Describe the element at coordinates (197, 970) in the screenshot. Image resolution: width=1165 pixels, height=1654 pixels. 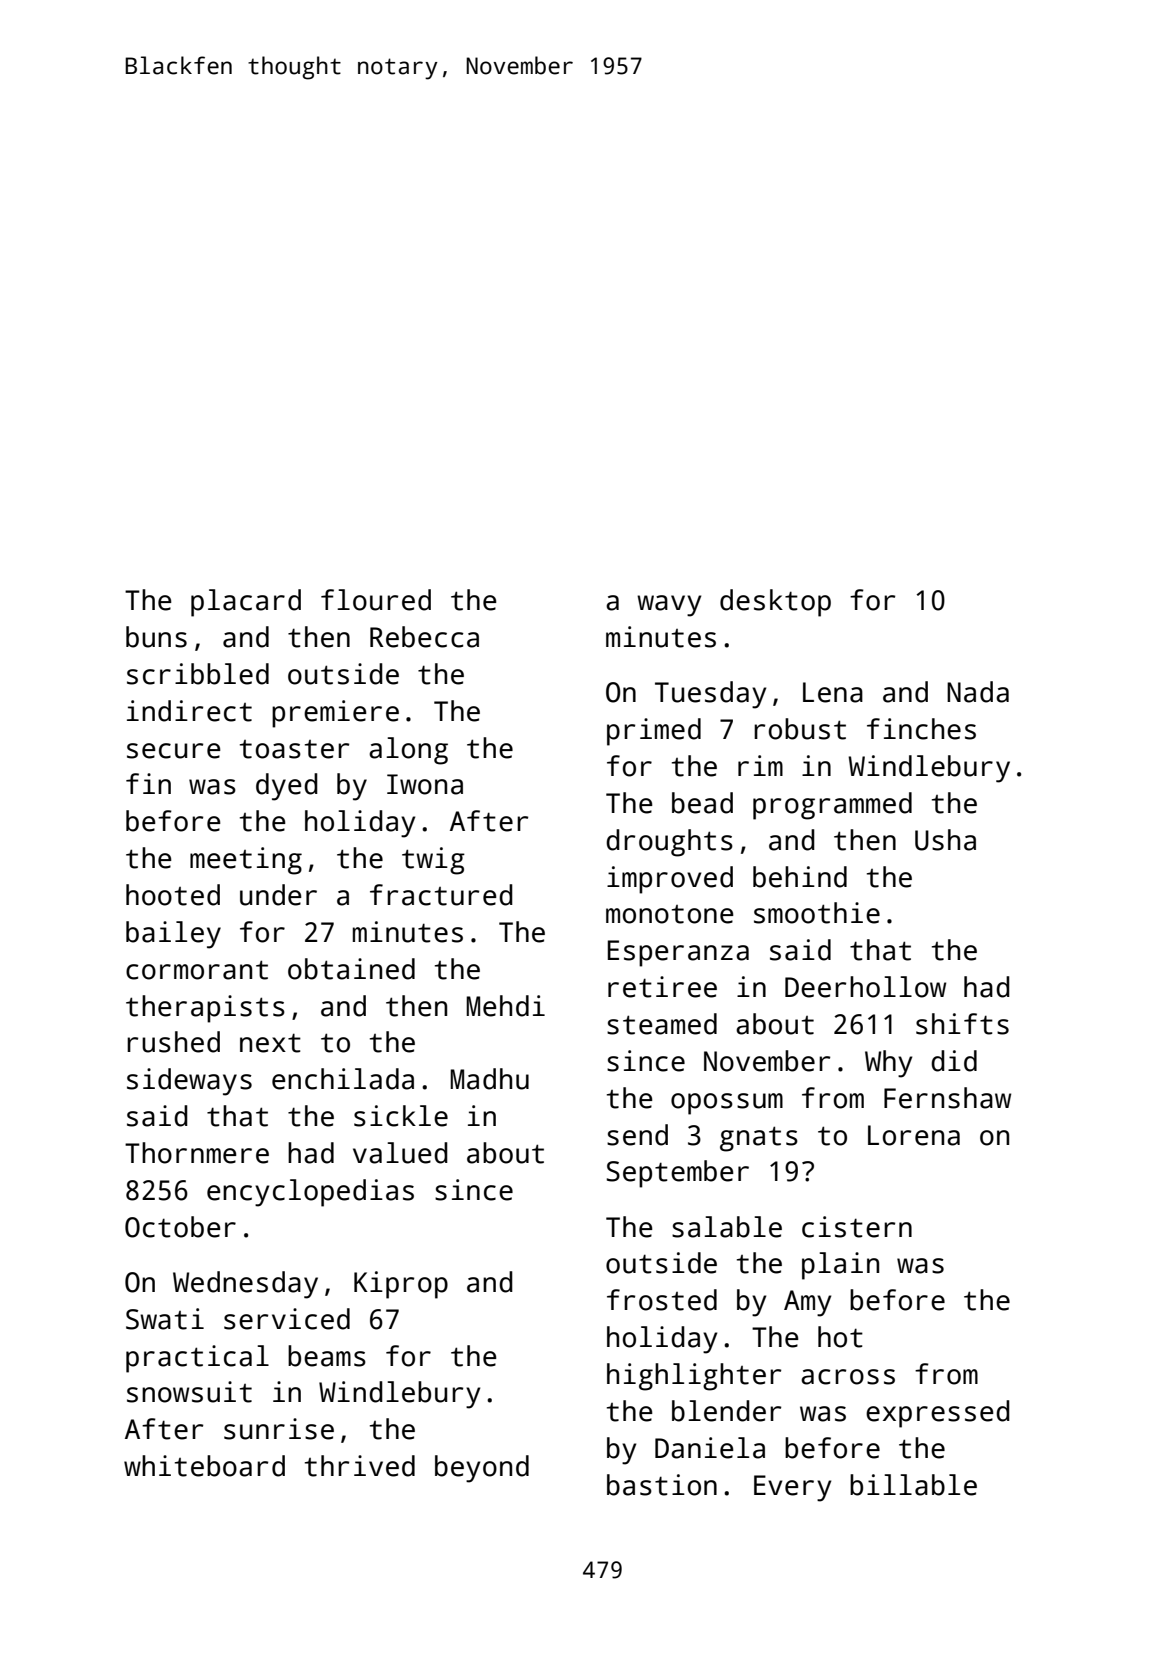
I see `cormorant` at that location.
